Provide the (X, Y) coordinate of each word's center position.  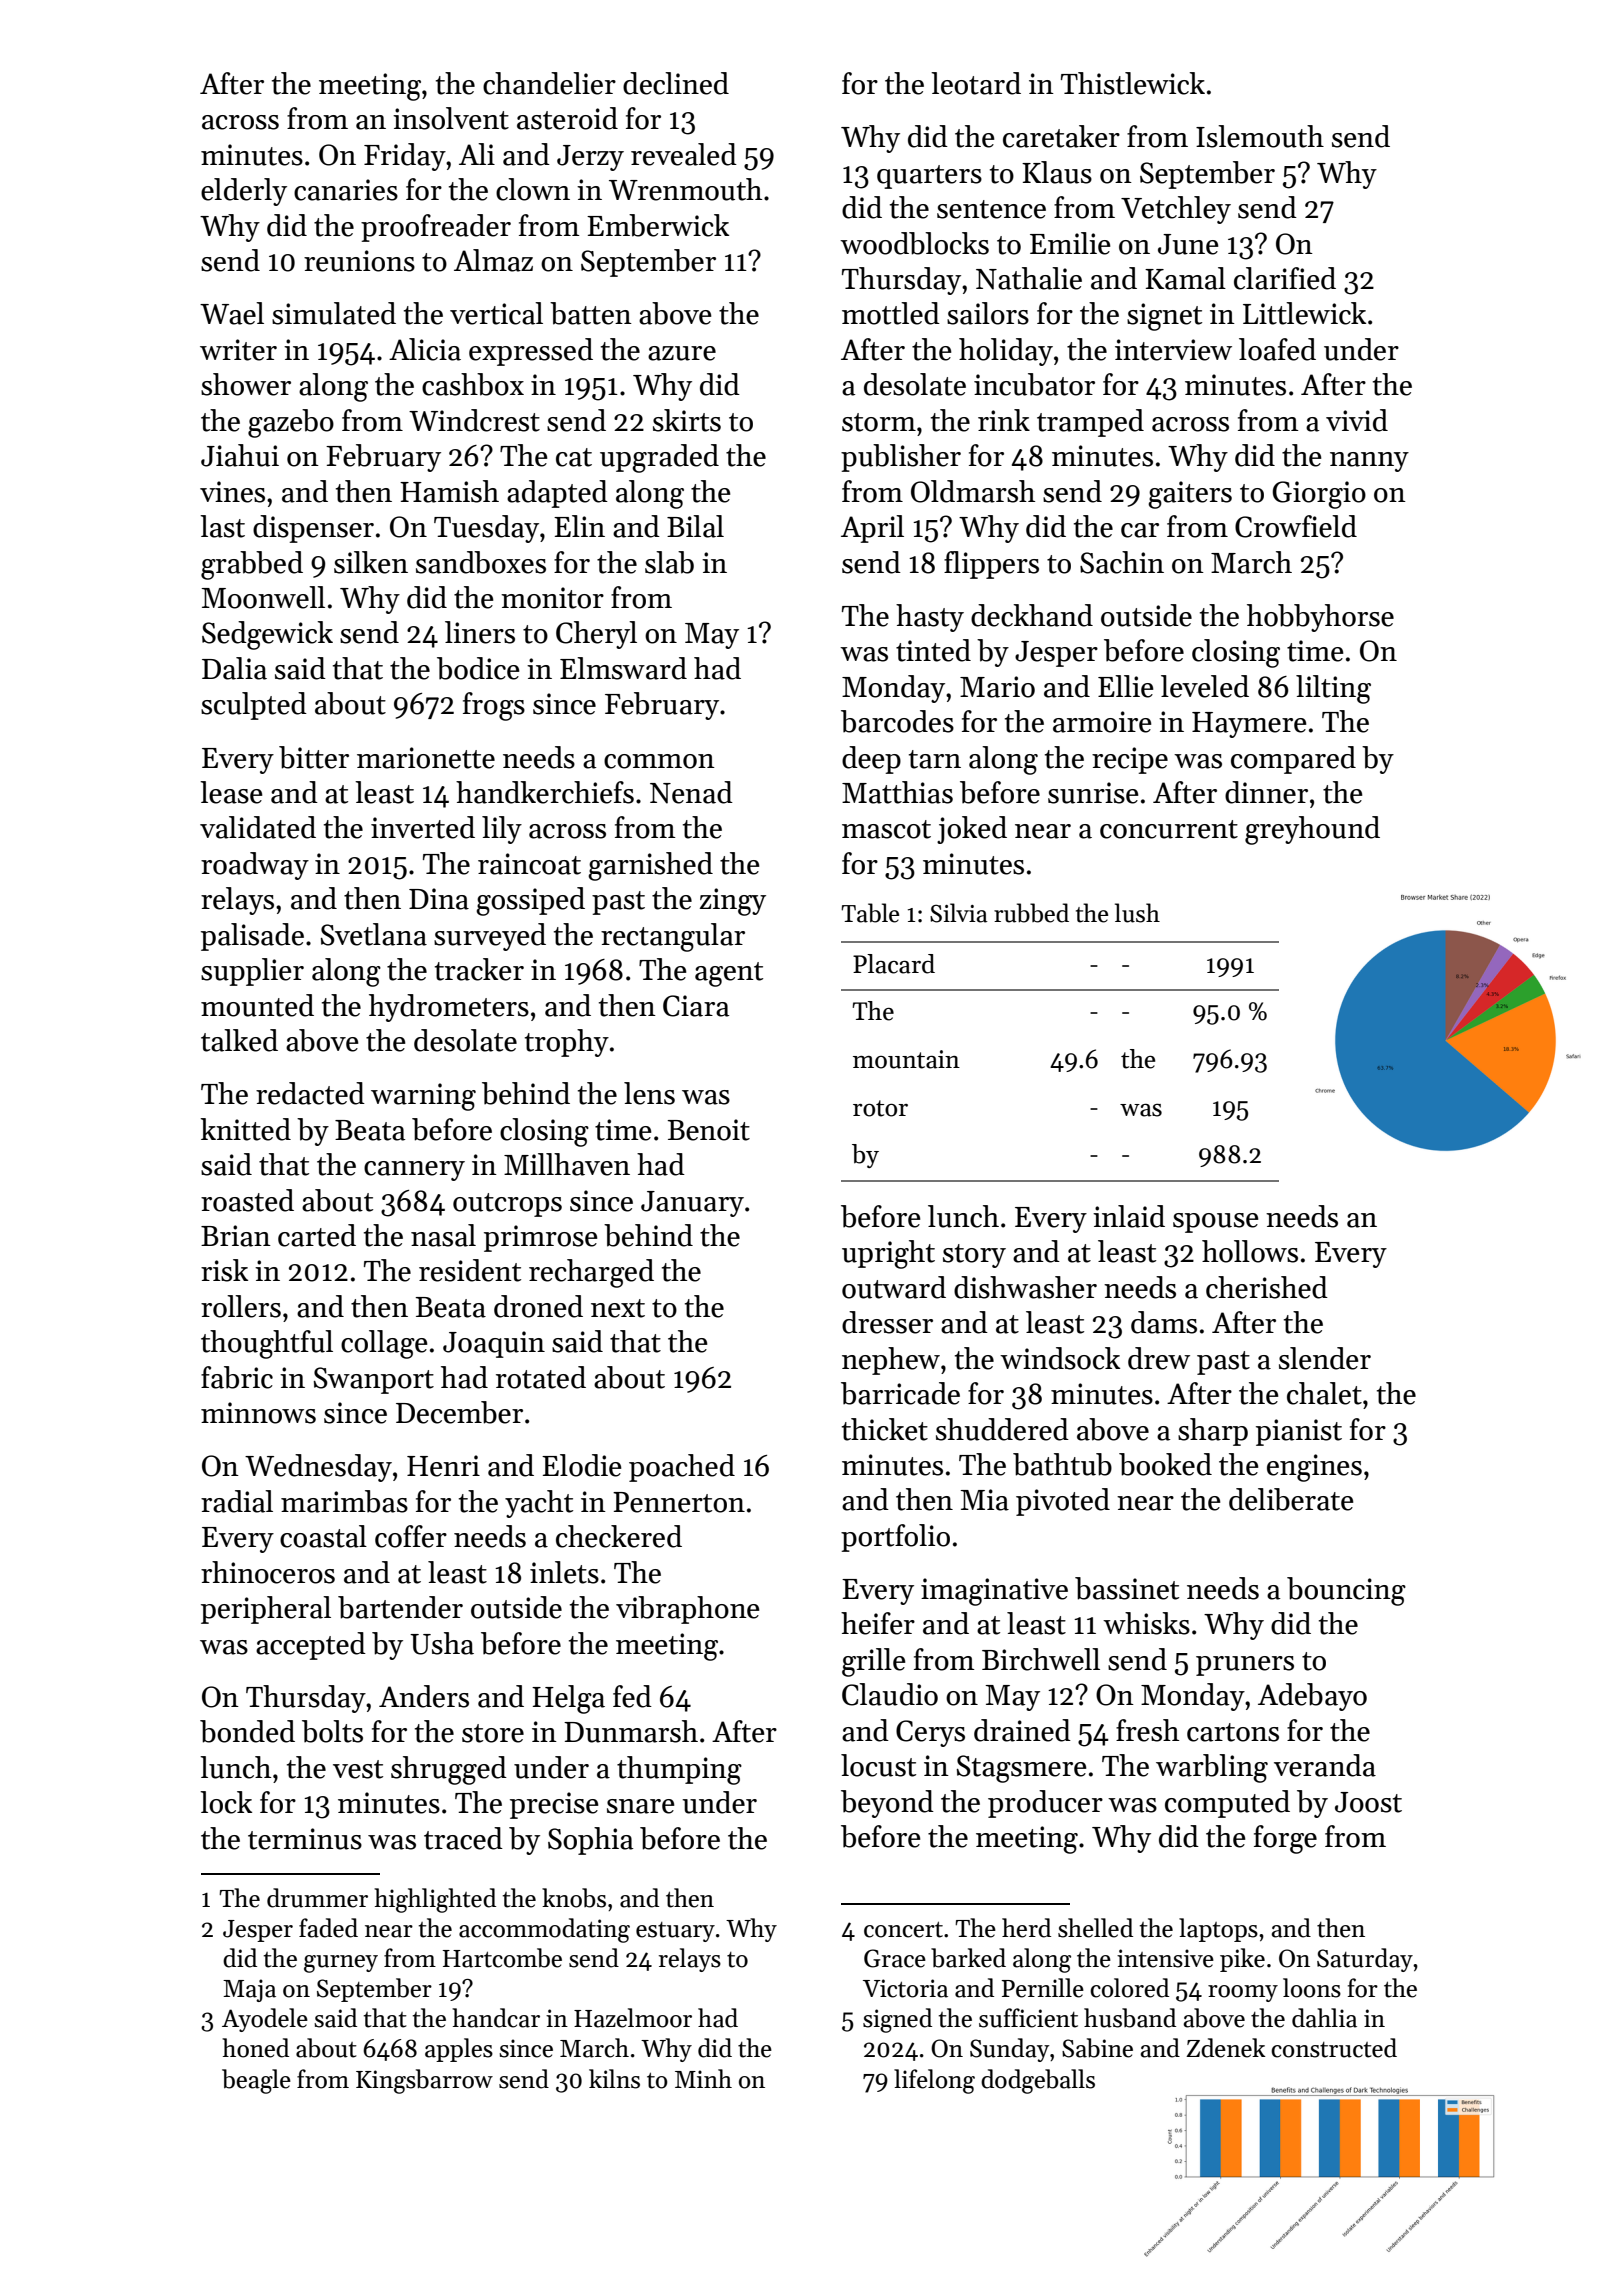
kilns (614, 2079)
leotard (976, 83)
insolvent (451, 118)
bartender (400, 1607)
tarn (935, 759)
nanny (1369, 462)
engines (1314, 1468)
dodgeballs (1038, 2081)
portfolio (895, 1538)
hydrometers (449, 1008)
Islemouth (1260, 136)
